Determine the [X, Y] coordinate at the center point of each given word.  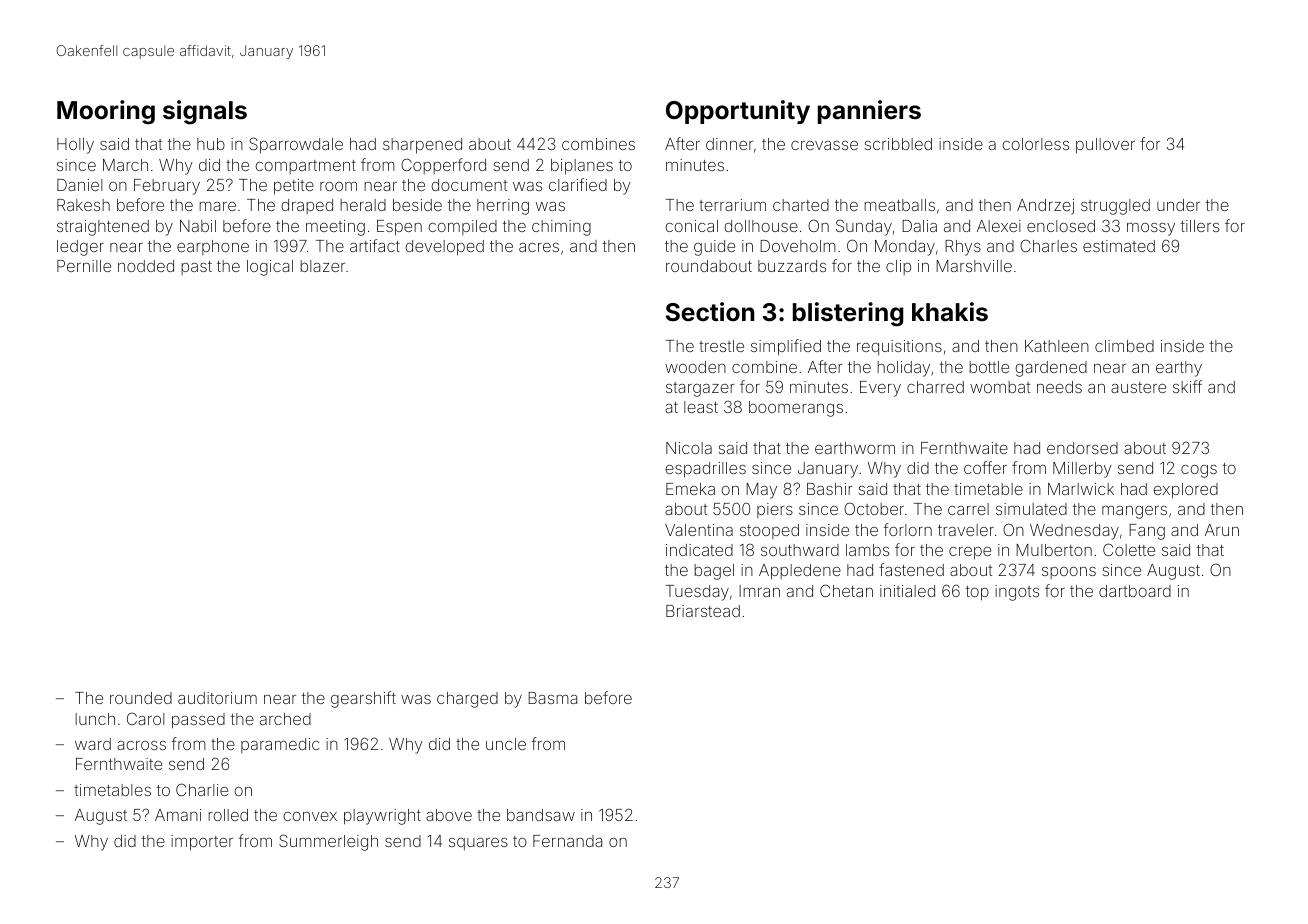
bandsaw [541, 815]
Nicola [689, 448]
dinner [729, 144]
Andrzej [1045, 207]
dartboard [1135, 591]
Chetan [846, 590]
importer [202, 843]
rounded [141, 698]
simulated [1031, 509]
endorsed [1082, 448]
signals [205, 112]
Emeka [690, 489]
